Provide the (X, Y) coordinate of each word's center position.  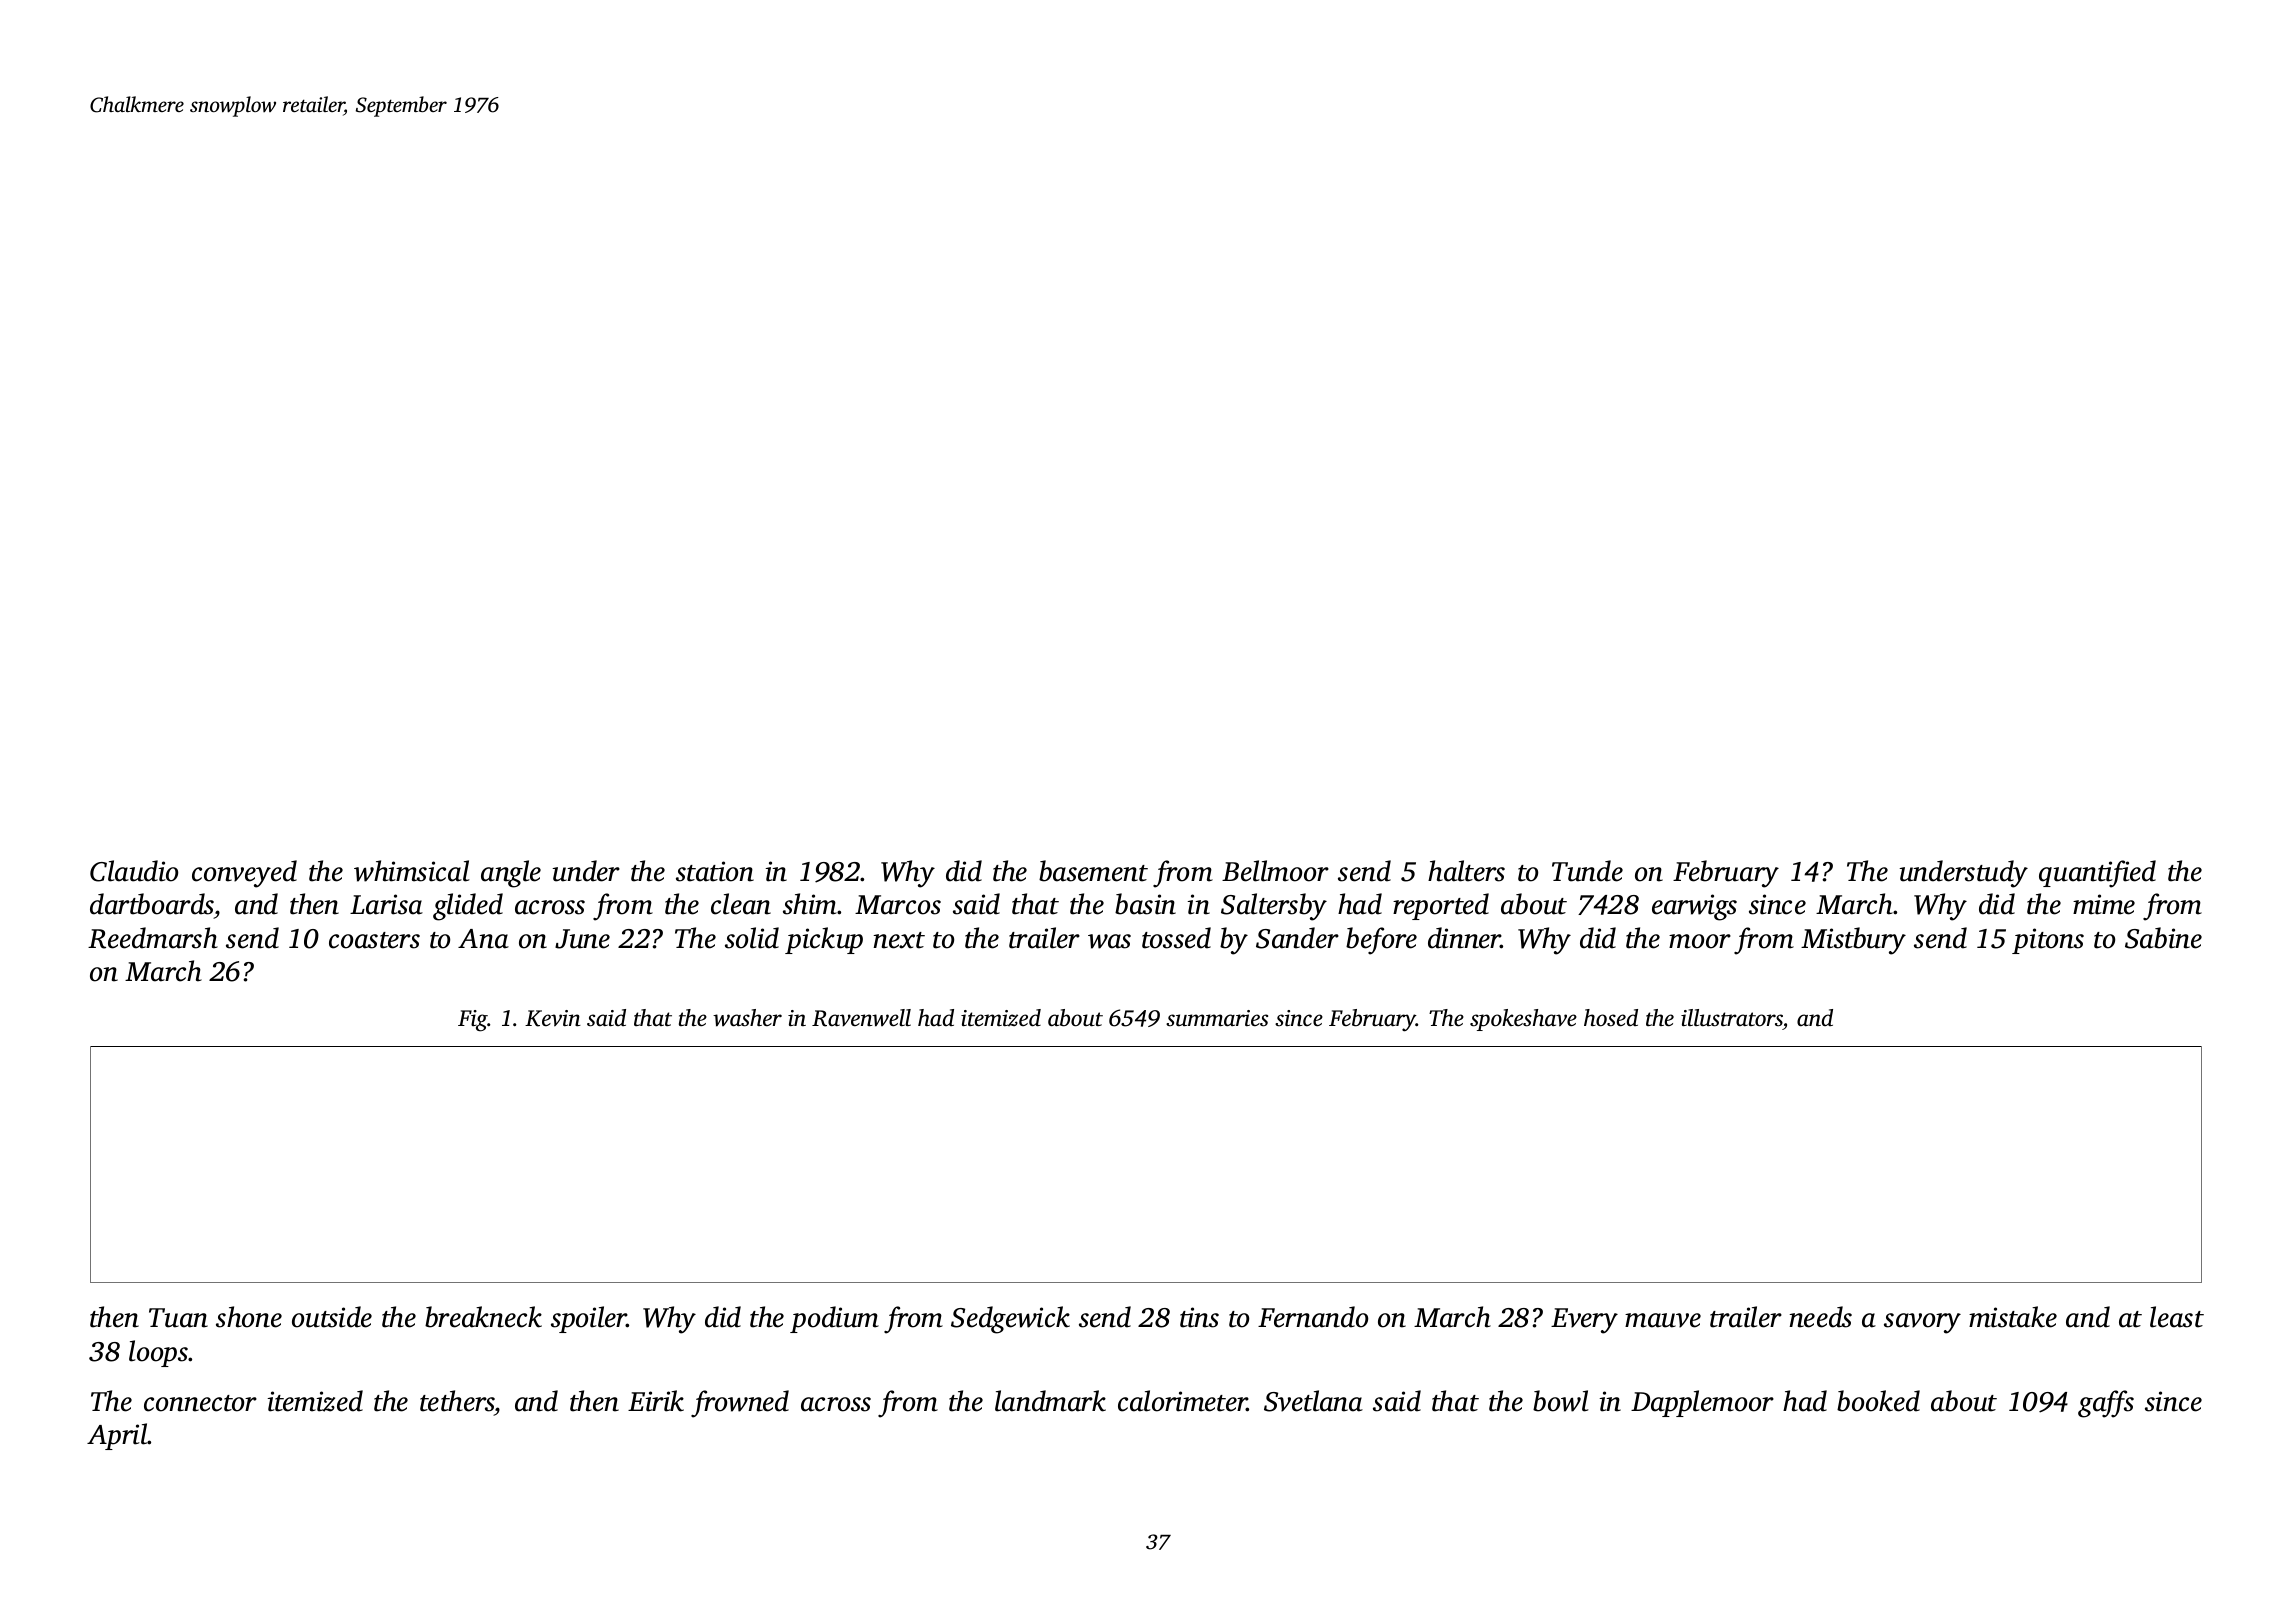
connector (200, 1403)
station (715, 871)
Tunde (1587, 871)
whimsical (412, 871)
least (2177, 1317)
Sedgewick (1010, 1320)
